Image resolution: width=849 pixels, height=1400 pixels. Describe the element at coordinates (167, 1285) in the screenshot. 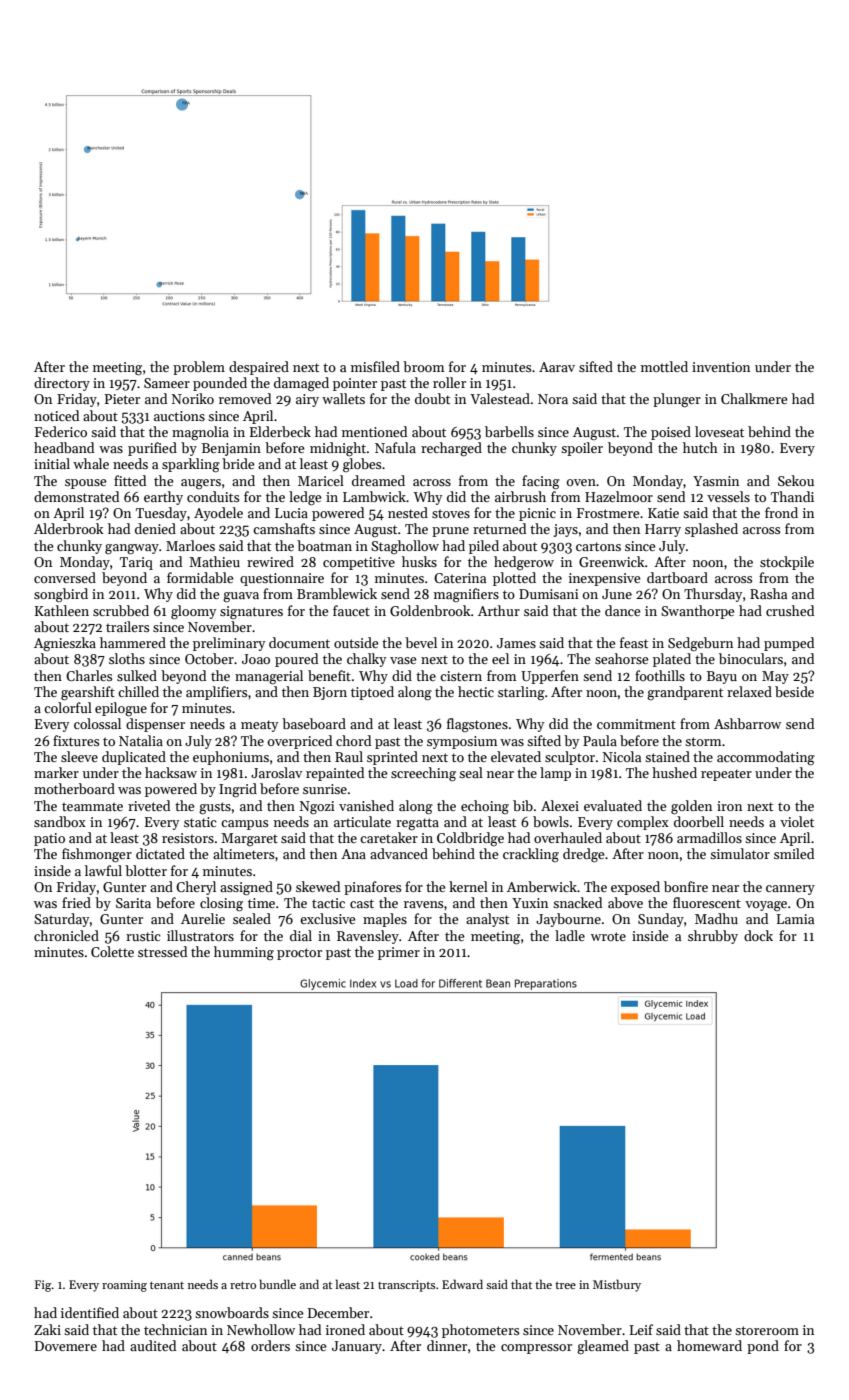

I see `tenant` at that location.
